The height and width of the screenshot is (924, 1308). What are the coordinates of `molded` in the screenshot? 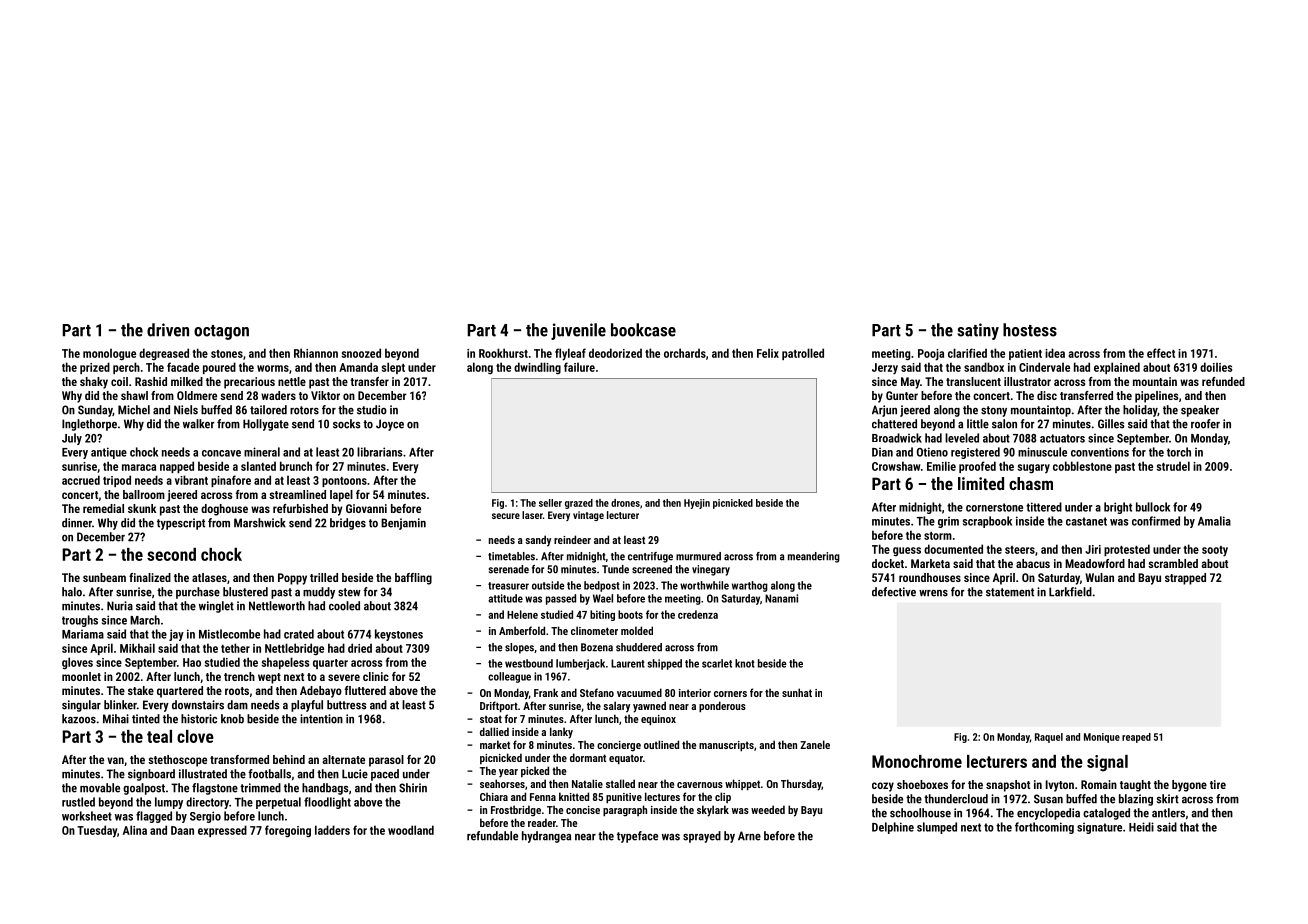 It's located at (637, 630).
